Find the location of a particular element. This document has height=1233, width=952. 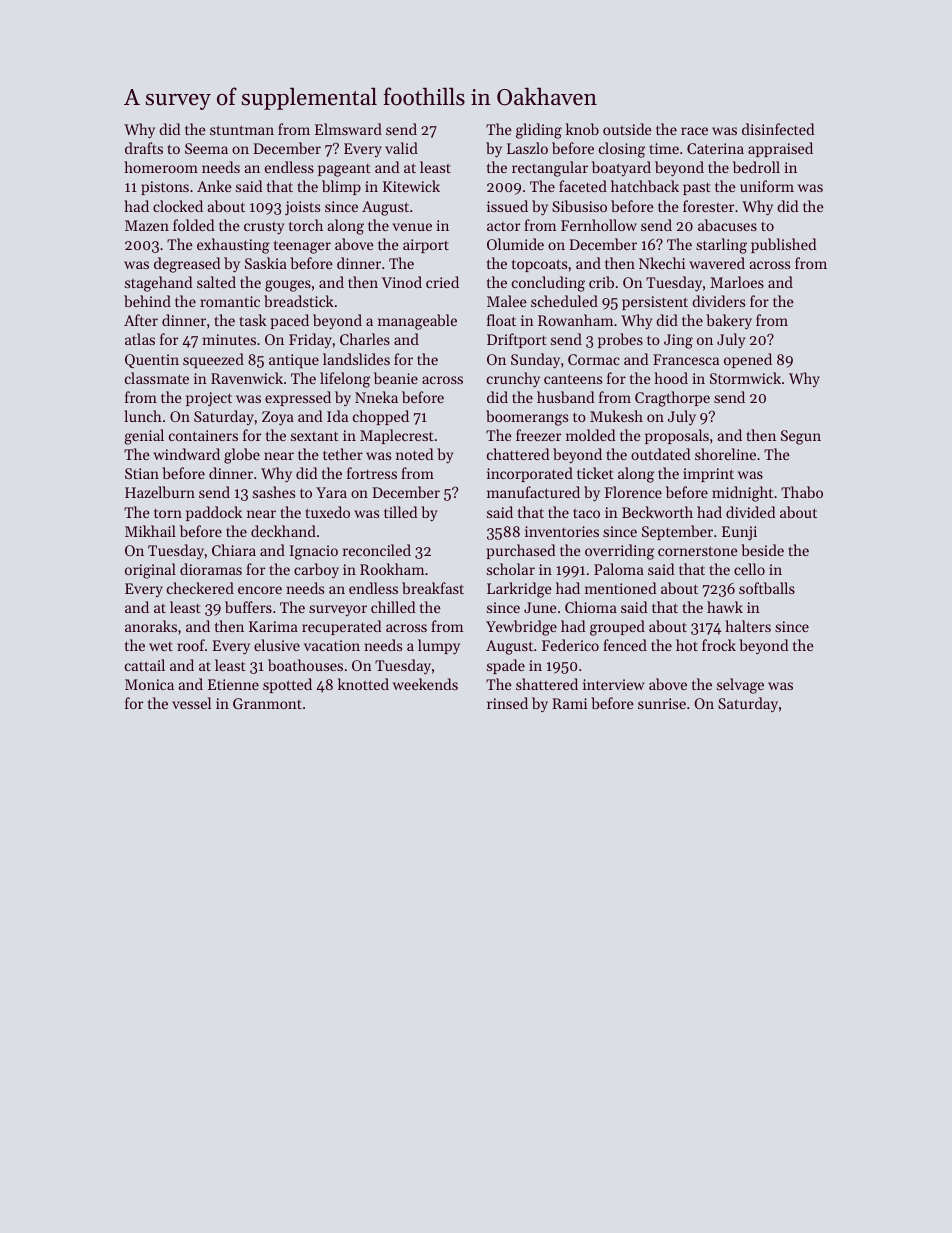

uniform is located at coordinates (767, 186).
